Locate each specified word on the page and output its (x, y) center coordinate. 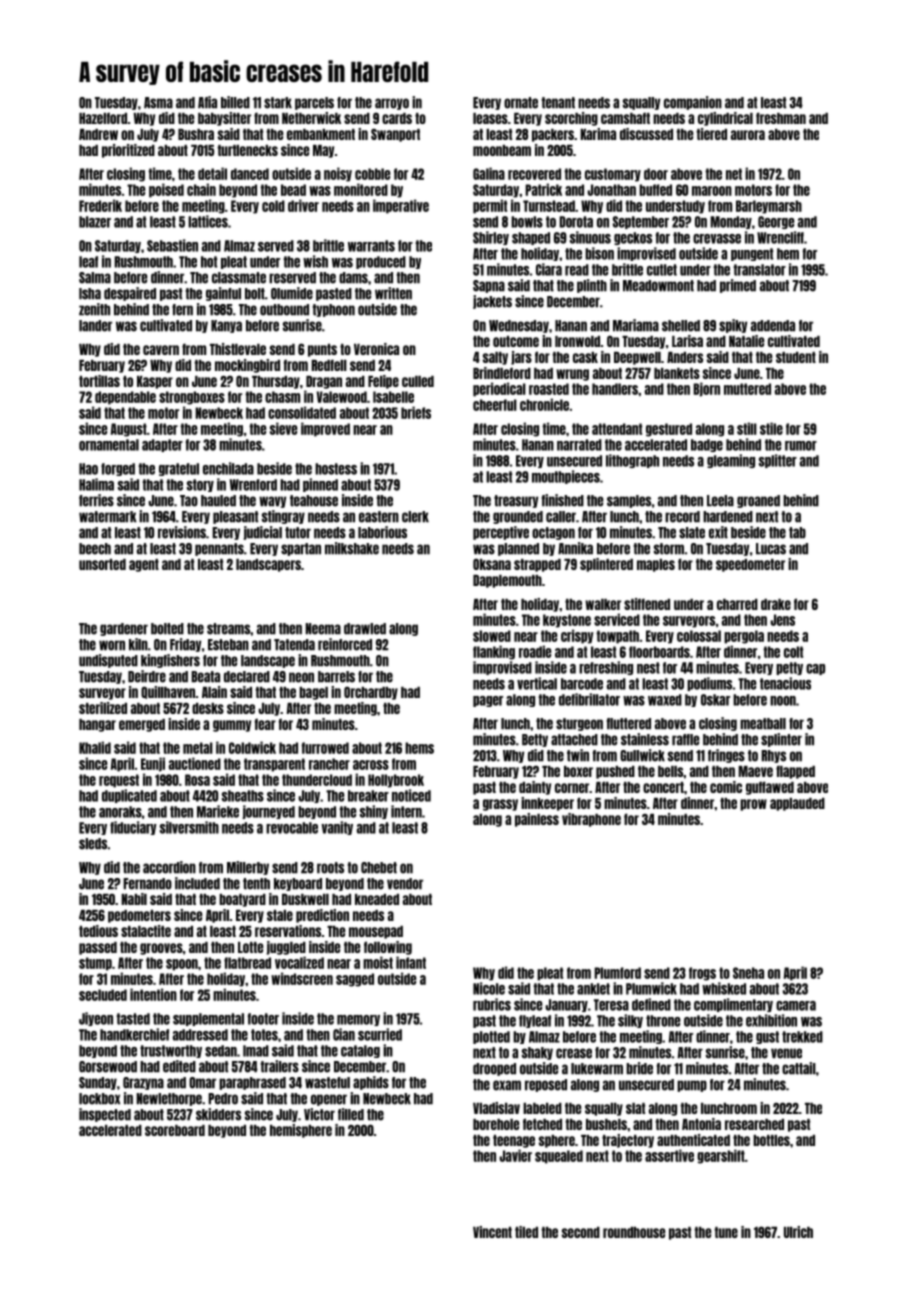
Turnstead (549, 206)
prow (753, 805)
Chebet (379, 868)
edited (179, 1066)
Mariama (636, 325)
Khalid (95, 747)
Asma (158, 103)
